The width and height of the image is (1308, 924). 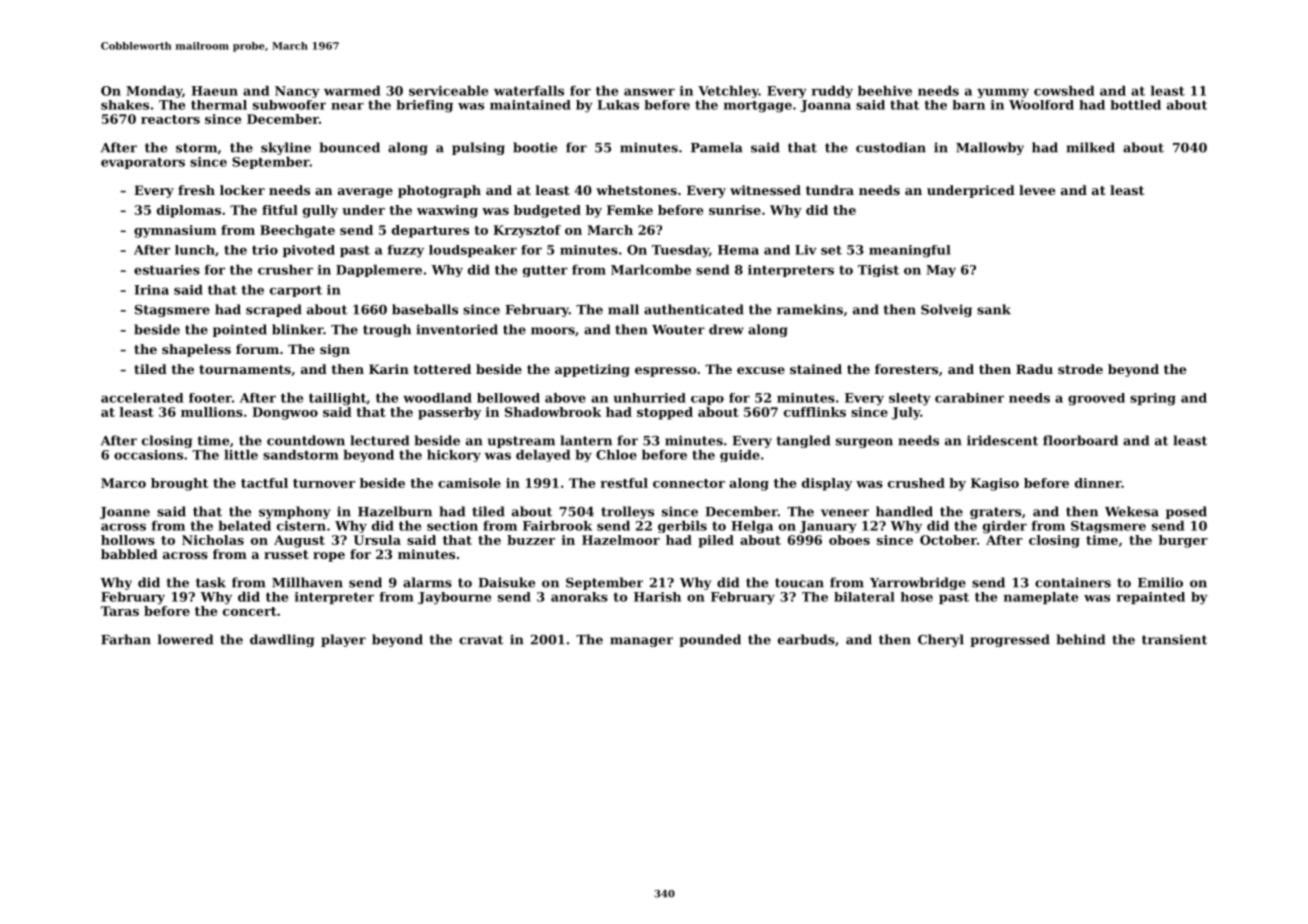 What do you see at coordinates (439, 191) in the image?
I see `photograph` at bounding box center [439, 191].
